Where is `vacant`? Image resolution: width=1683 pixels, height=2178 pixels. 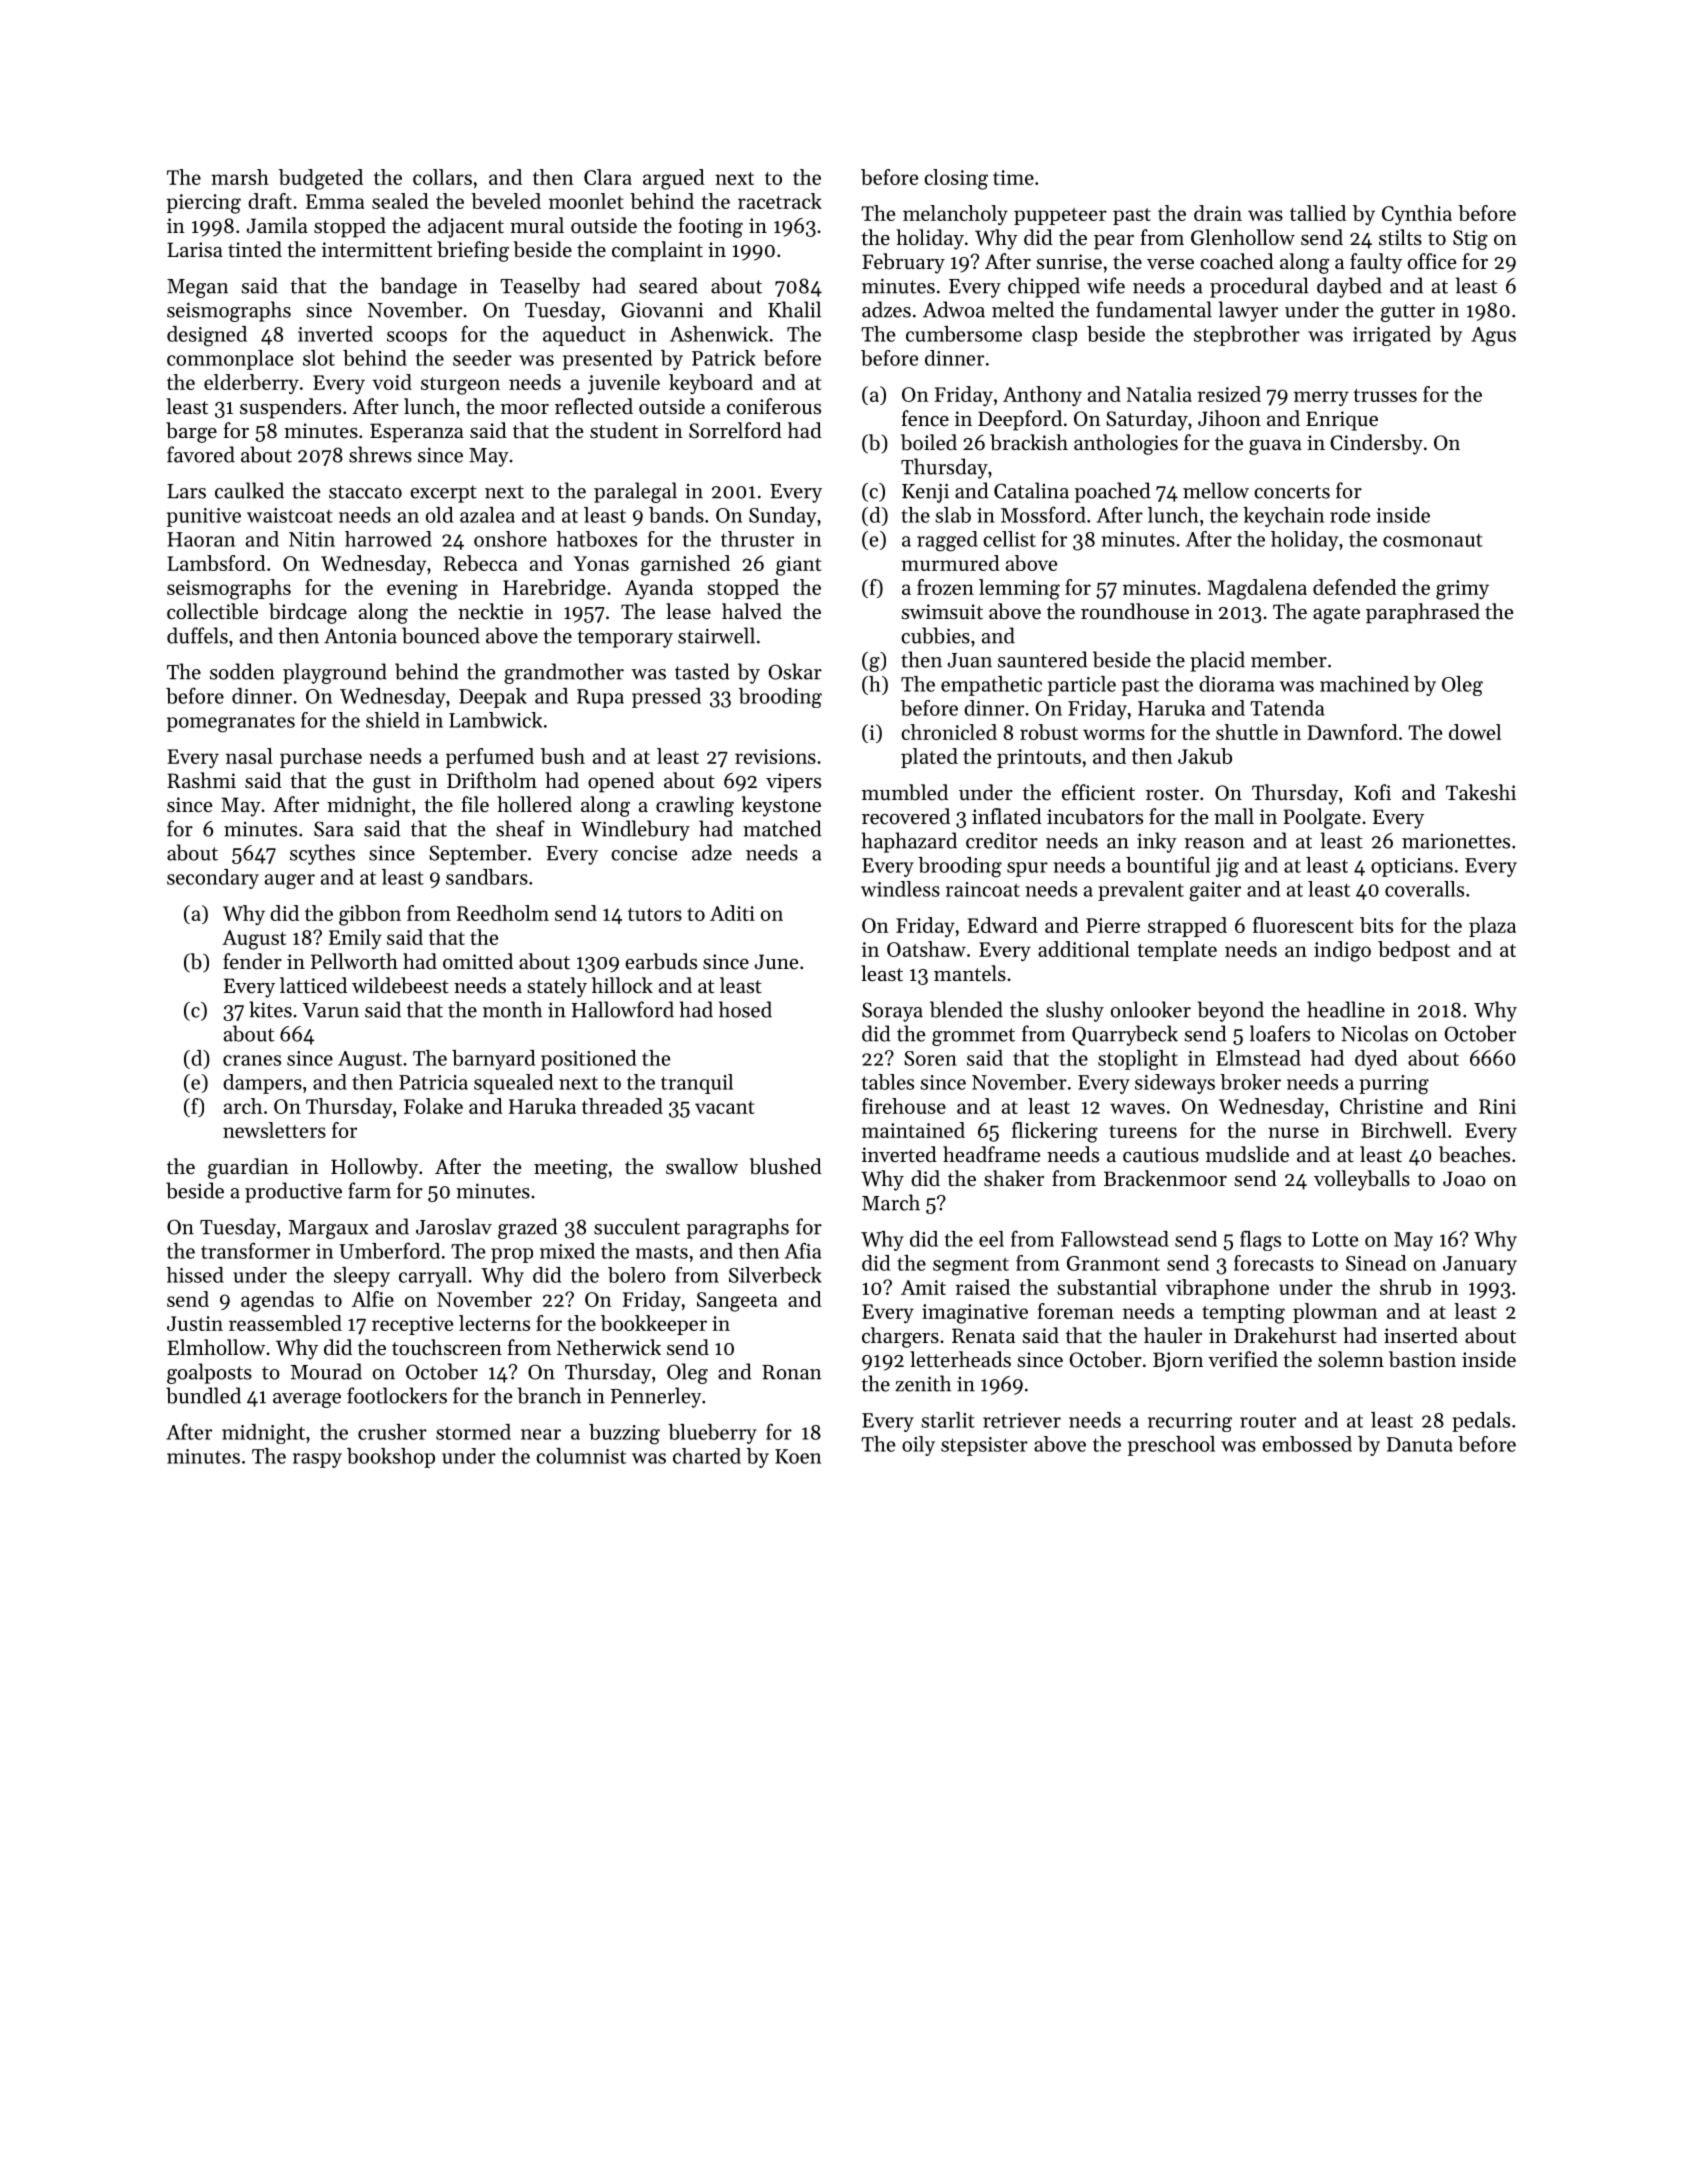 vacant is located at coordinates (725, 1107).
